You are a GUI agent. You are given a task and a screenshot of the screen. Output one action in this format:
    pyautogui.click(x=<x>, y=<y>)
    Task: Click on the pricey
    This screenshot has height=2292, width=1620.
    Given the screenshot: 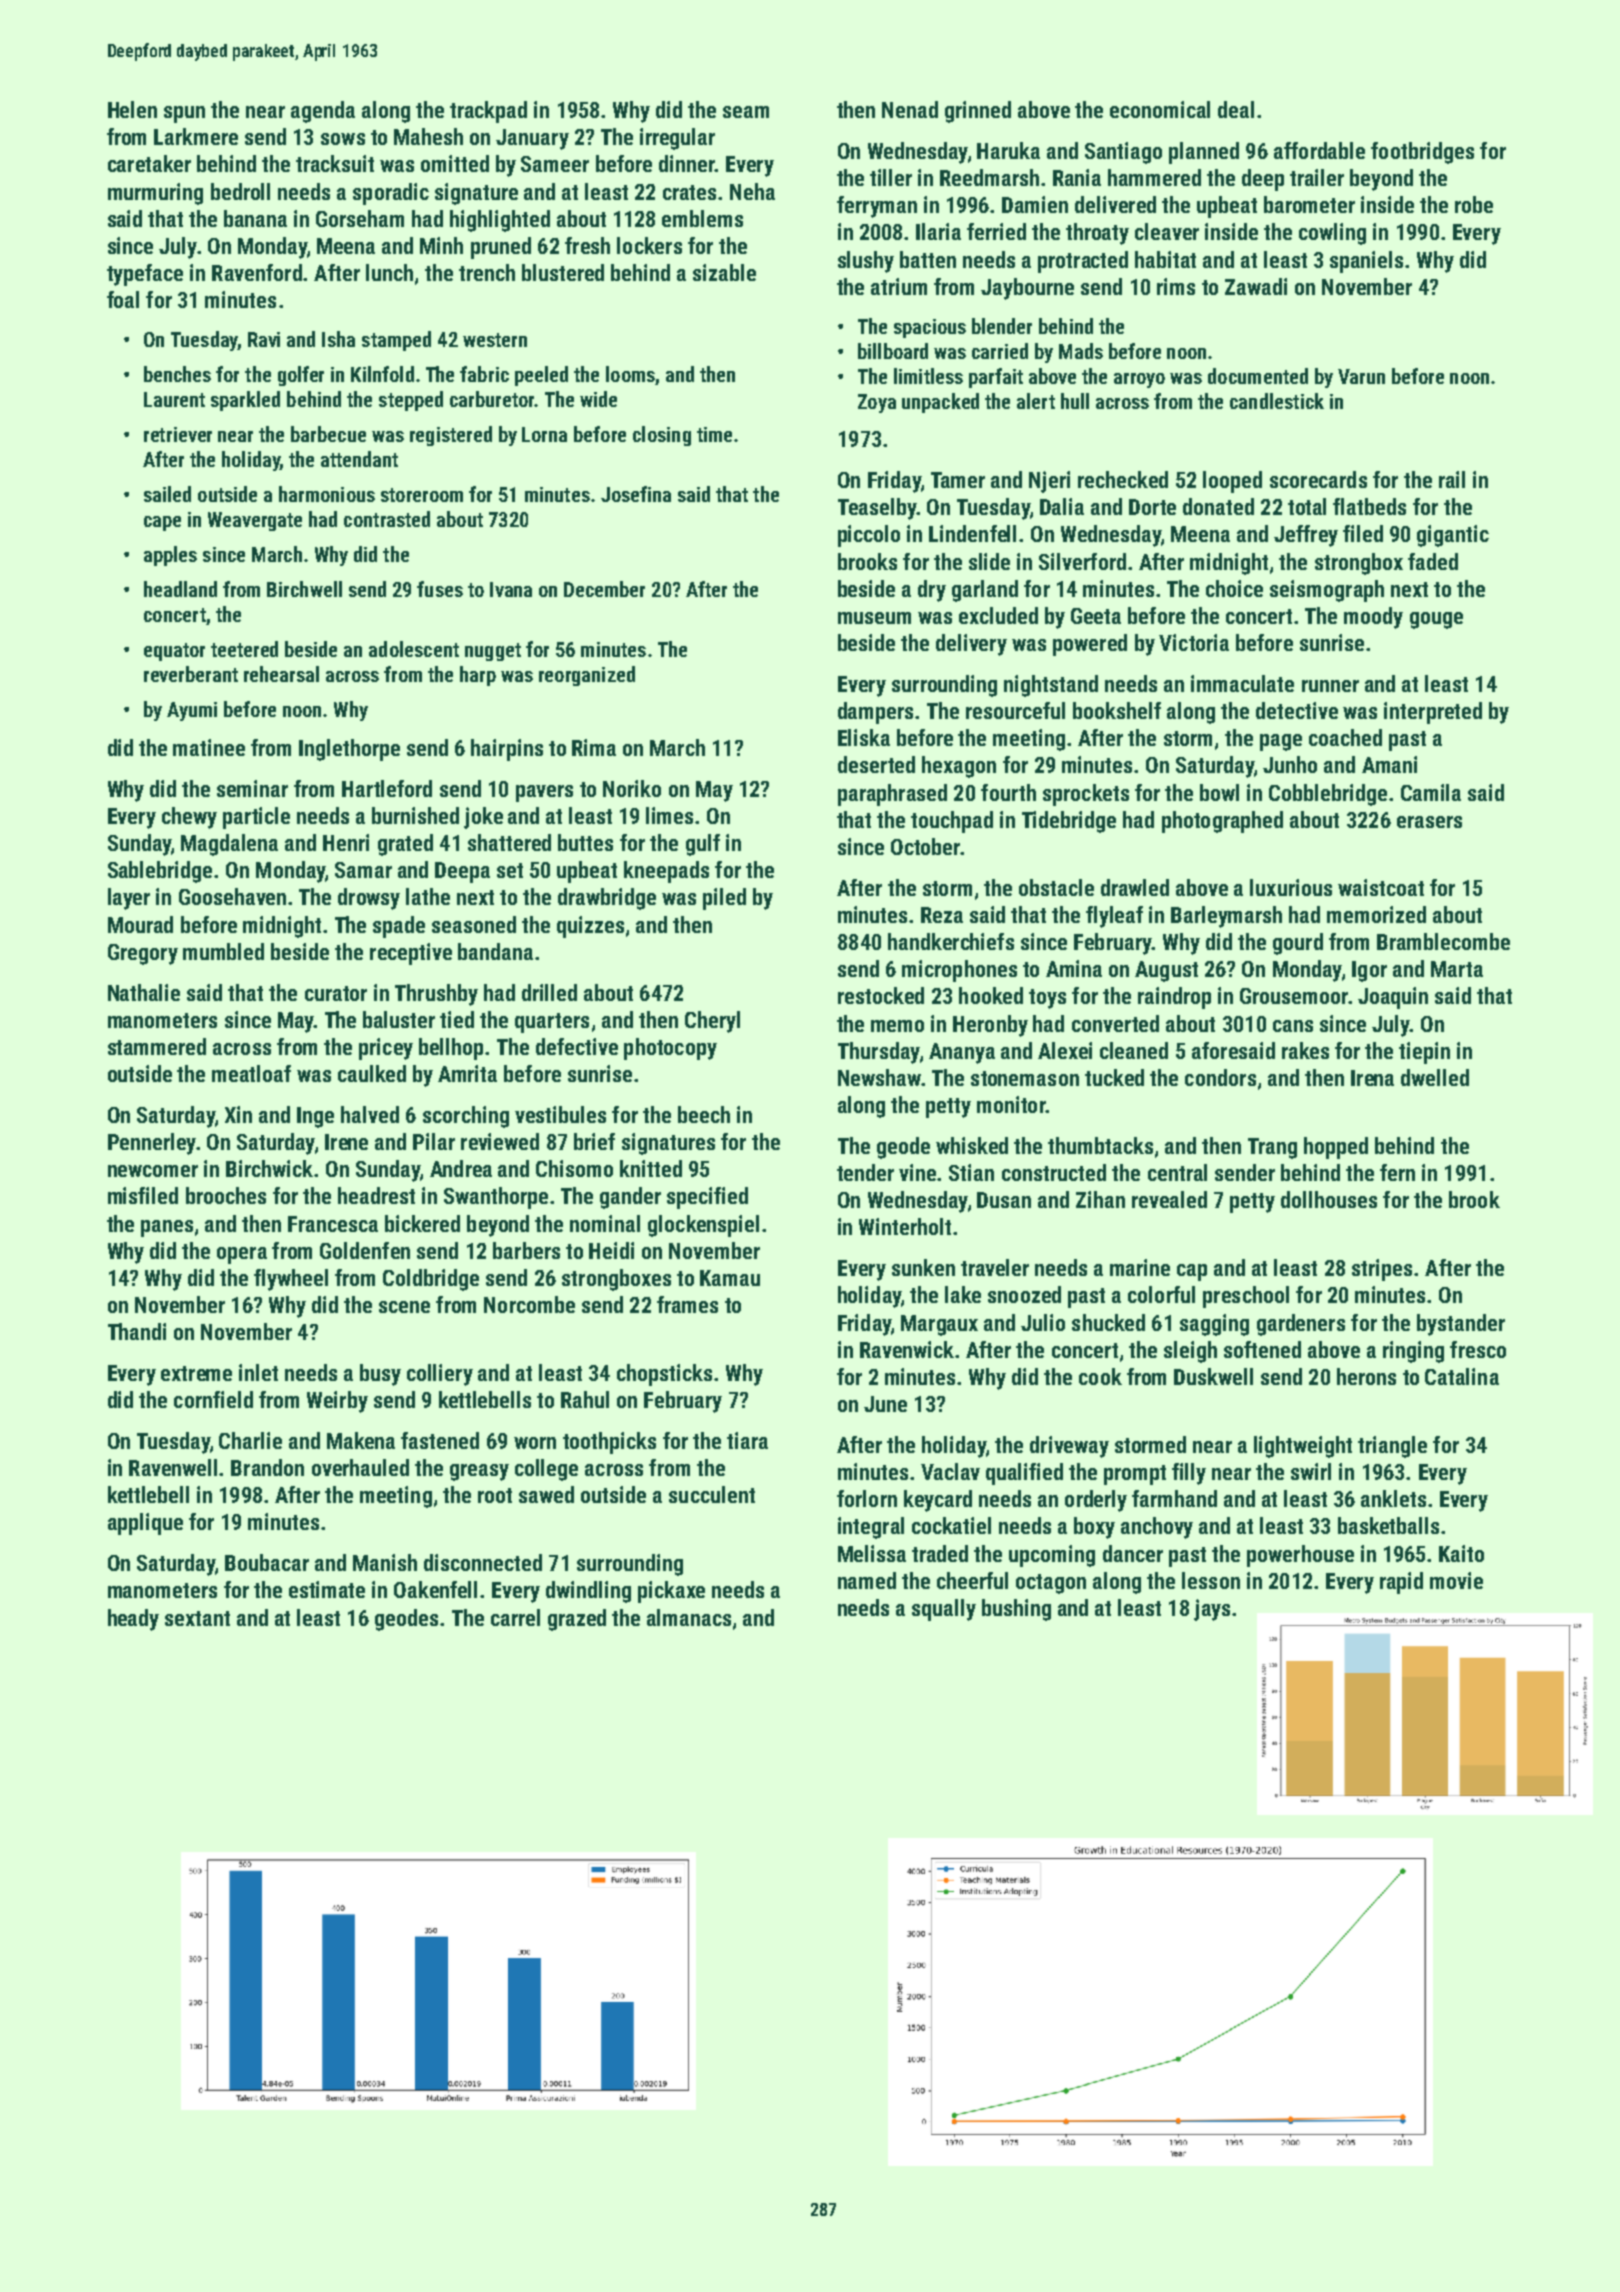 What is the action you would take?
    pyautogui.click(x=386, y=1049)
